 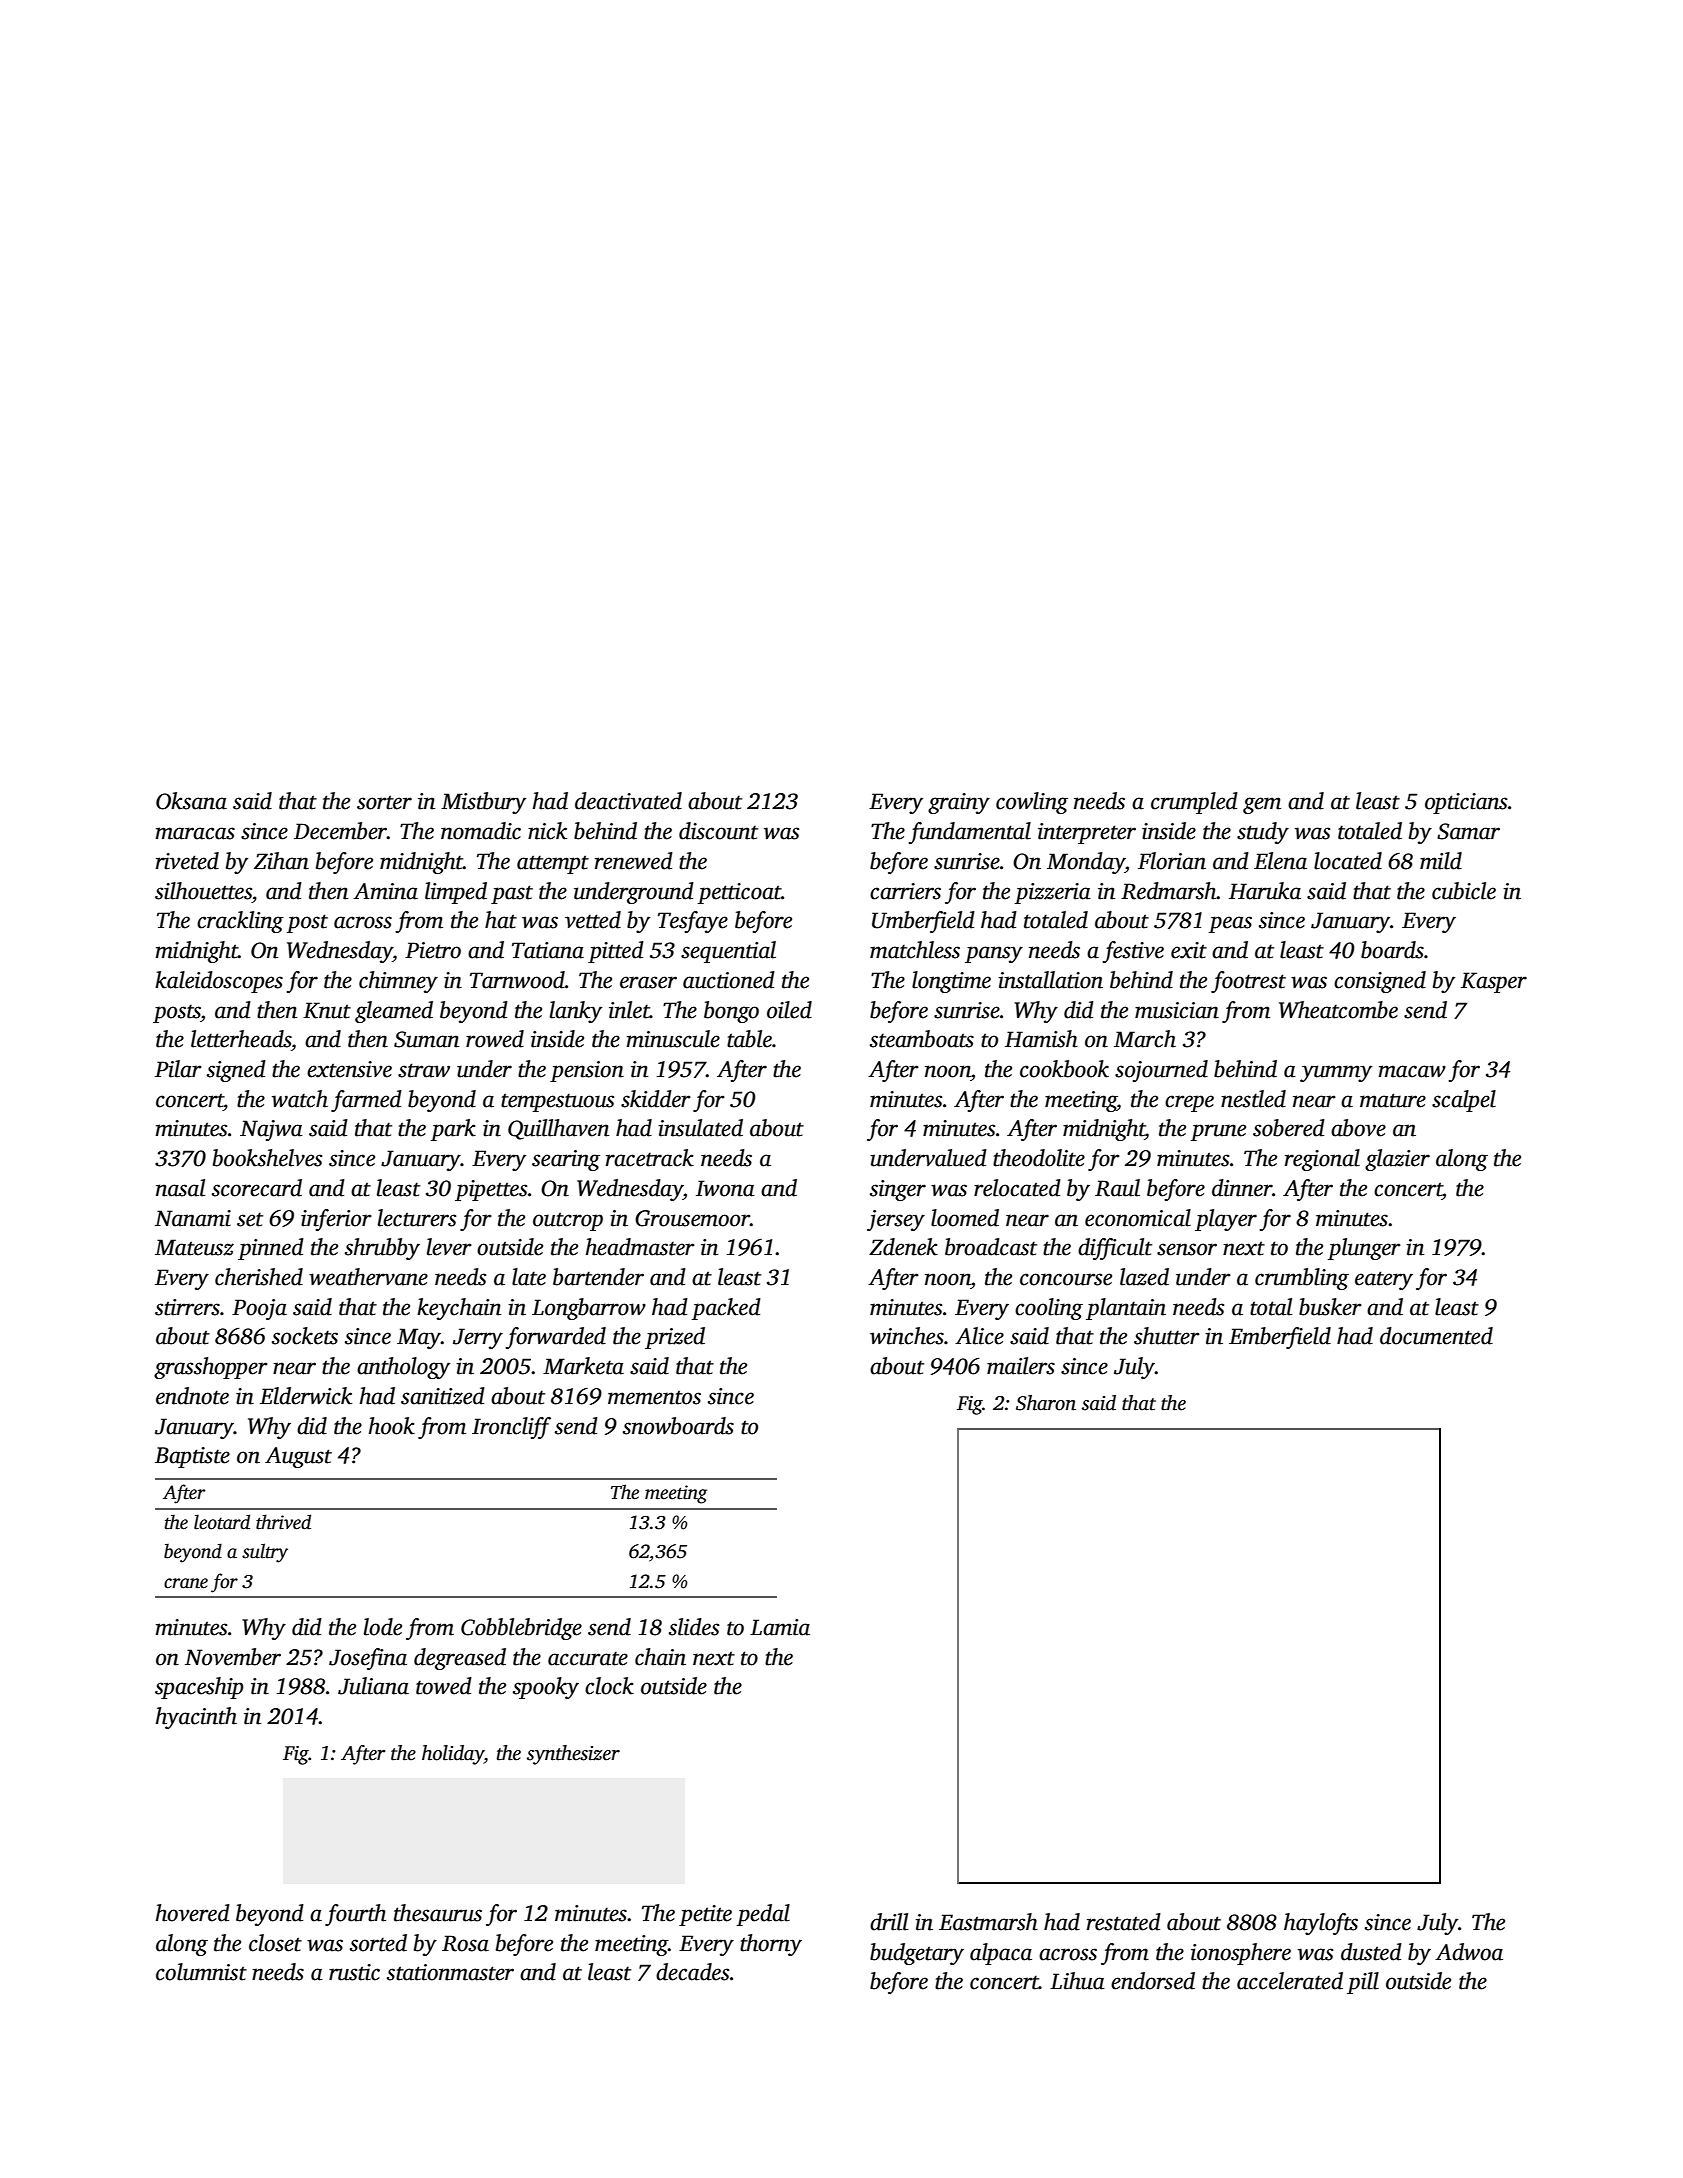 What do you see at coordinates (1384, 1280) in the screenshot?
I see `eatery` at bounding box center [1384, 1280].
